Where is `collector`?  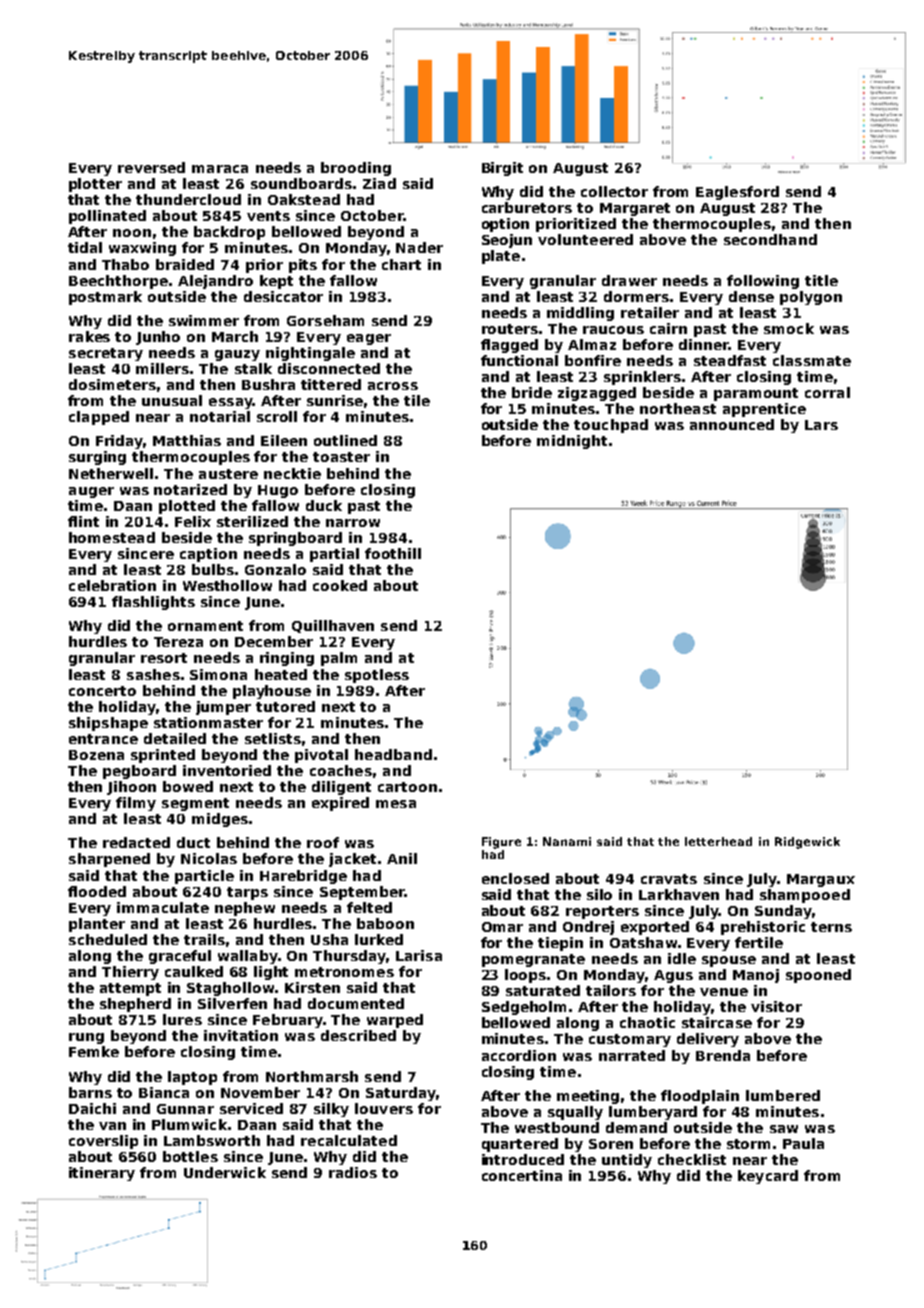 collector is located at coordinates (614, 191).
